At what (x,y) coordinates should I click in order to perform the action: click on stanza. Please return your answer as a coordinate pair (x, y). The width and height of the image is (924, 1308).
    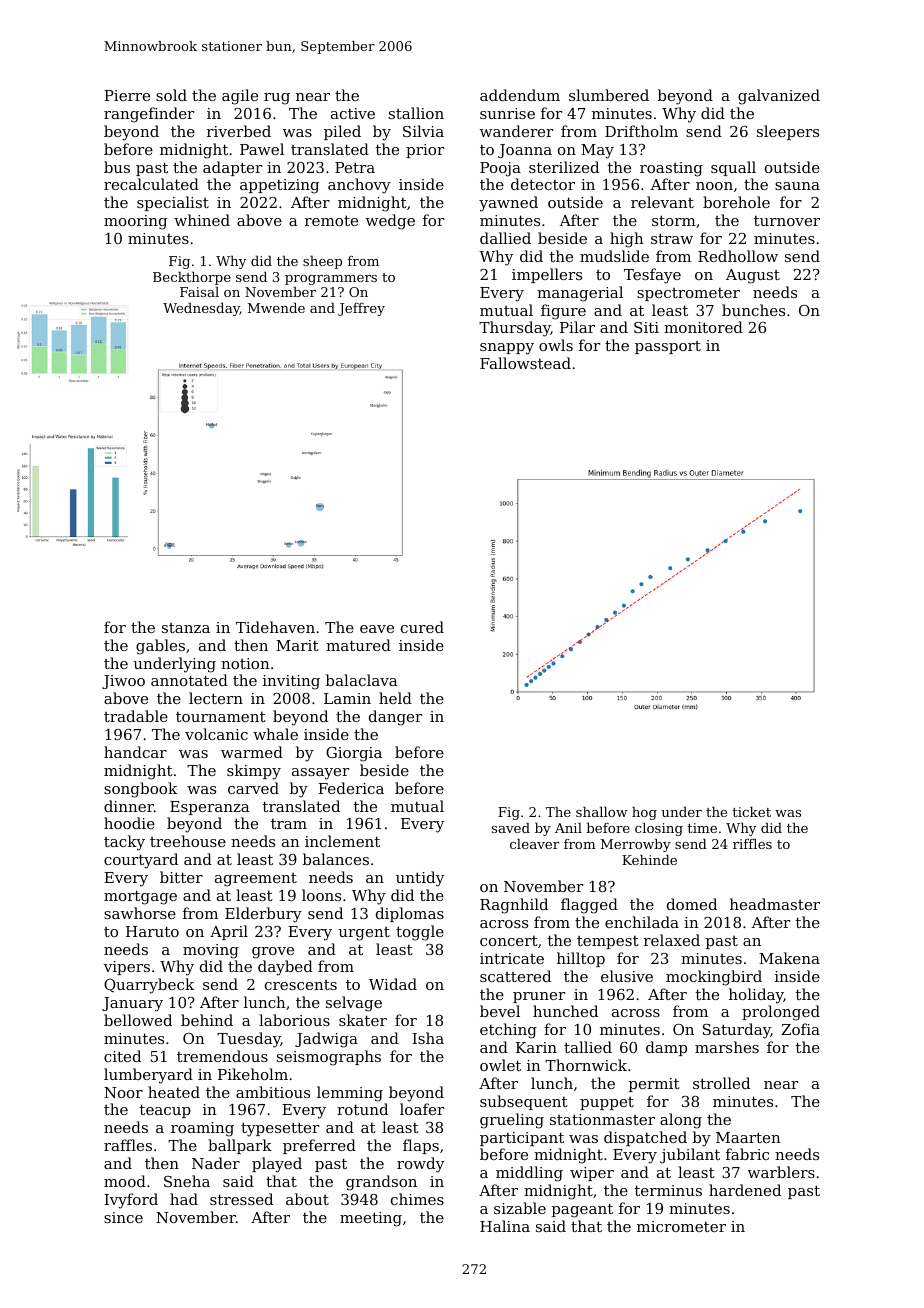
    Looking at the image, I should click on (186, 628).
